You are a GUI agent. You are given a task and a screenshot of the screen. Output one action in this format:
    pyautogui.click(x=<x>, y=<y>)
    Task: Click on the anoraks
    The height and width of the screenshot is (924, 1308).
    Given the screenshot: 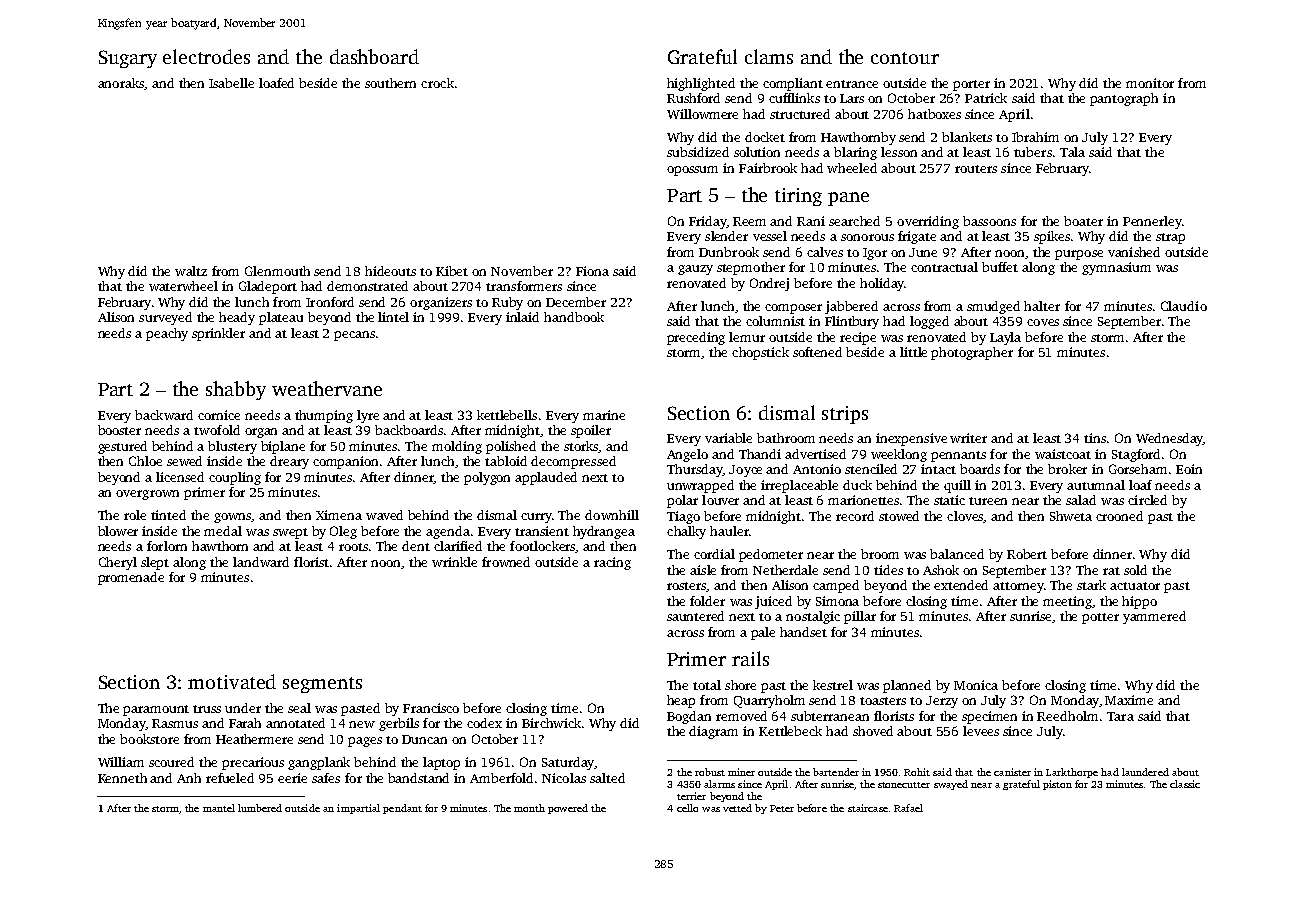 What is the action you would take?
    pyautogui.click(x=121, y=84)
